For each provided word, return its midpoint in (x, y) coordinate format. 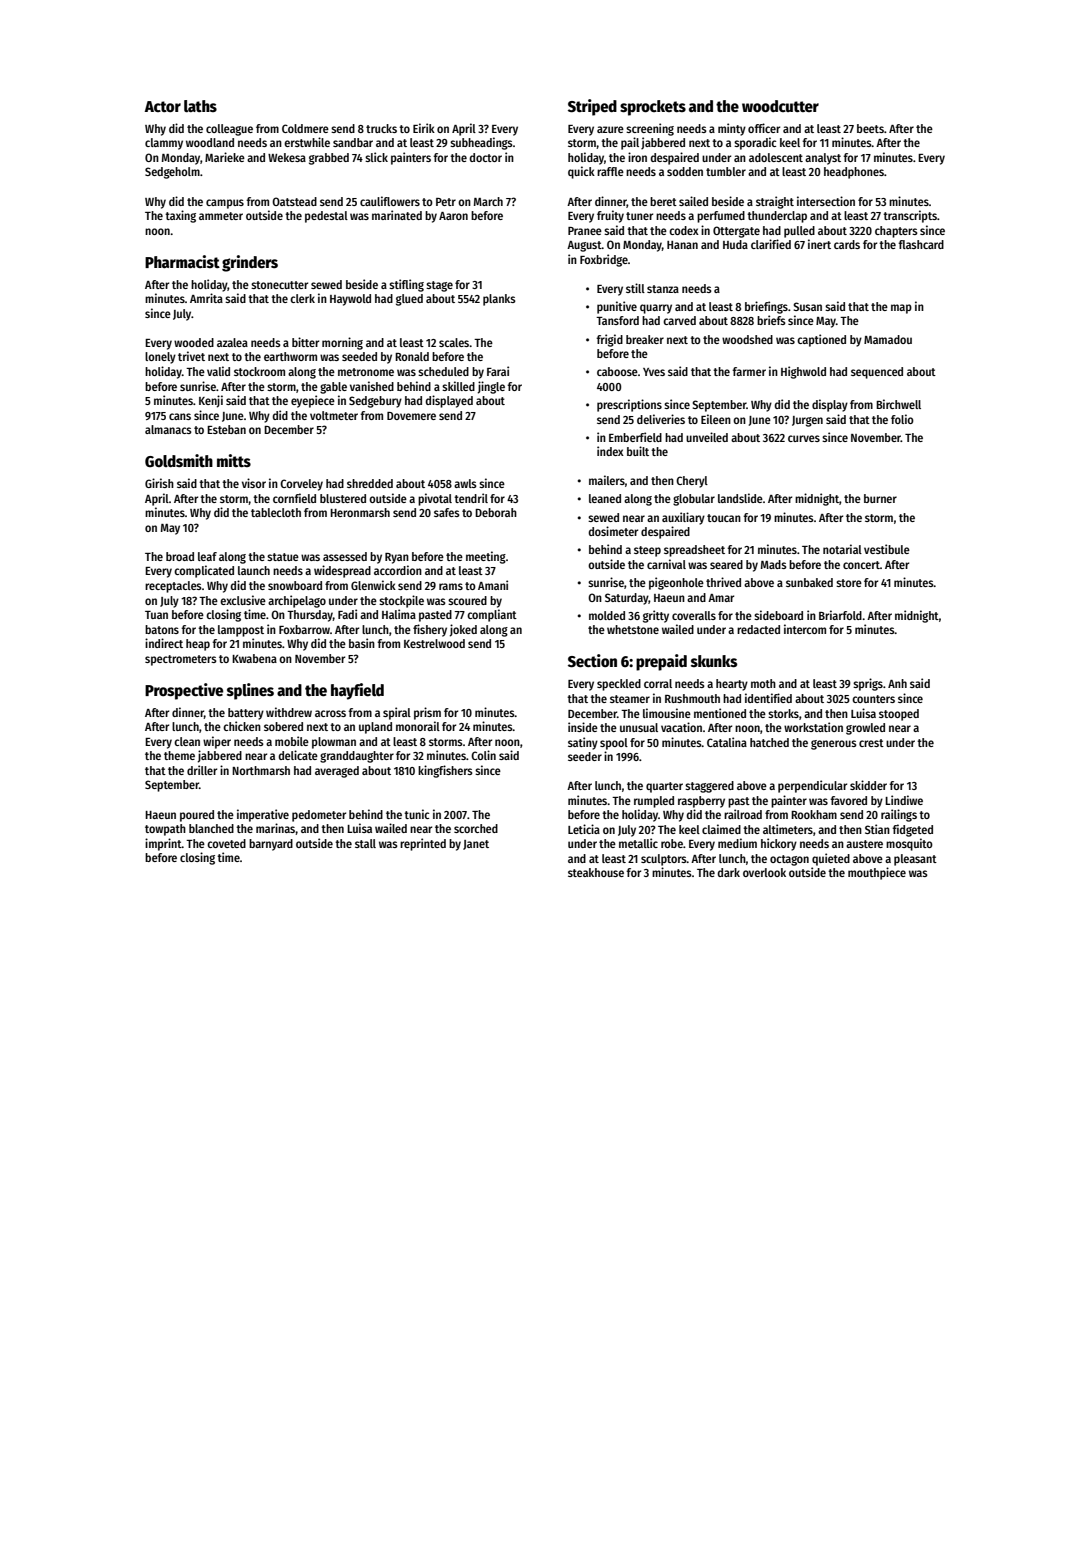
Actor (163, 106)
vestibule (887, 549)
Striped (592, 107)
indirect (164, 643)
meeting (486, 557)
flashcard (921, 244)
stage (439, 286)
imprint (163, 844)
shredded (370, 483)
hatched (769, 742)
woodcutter (780, 106)
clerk (302, 298)
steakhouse (596, 872)
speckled (619, 685)
